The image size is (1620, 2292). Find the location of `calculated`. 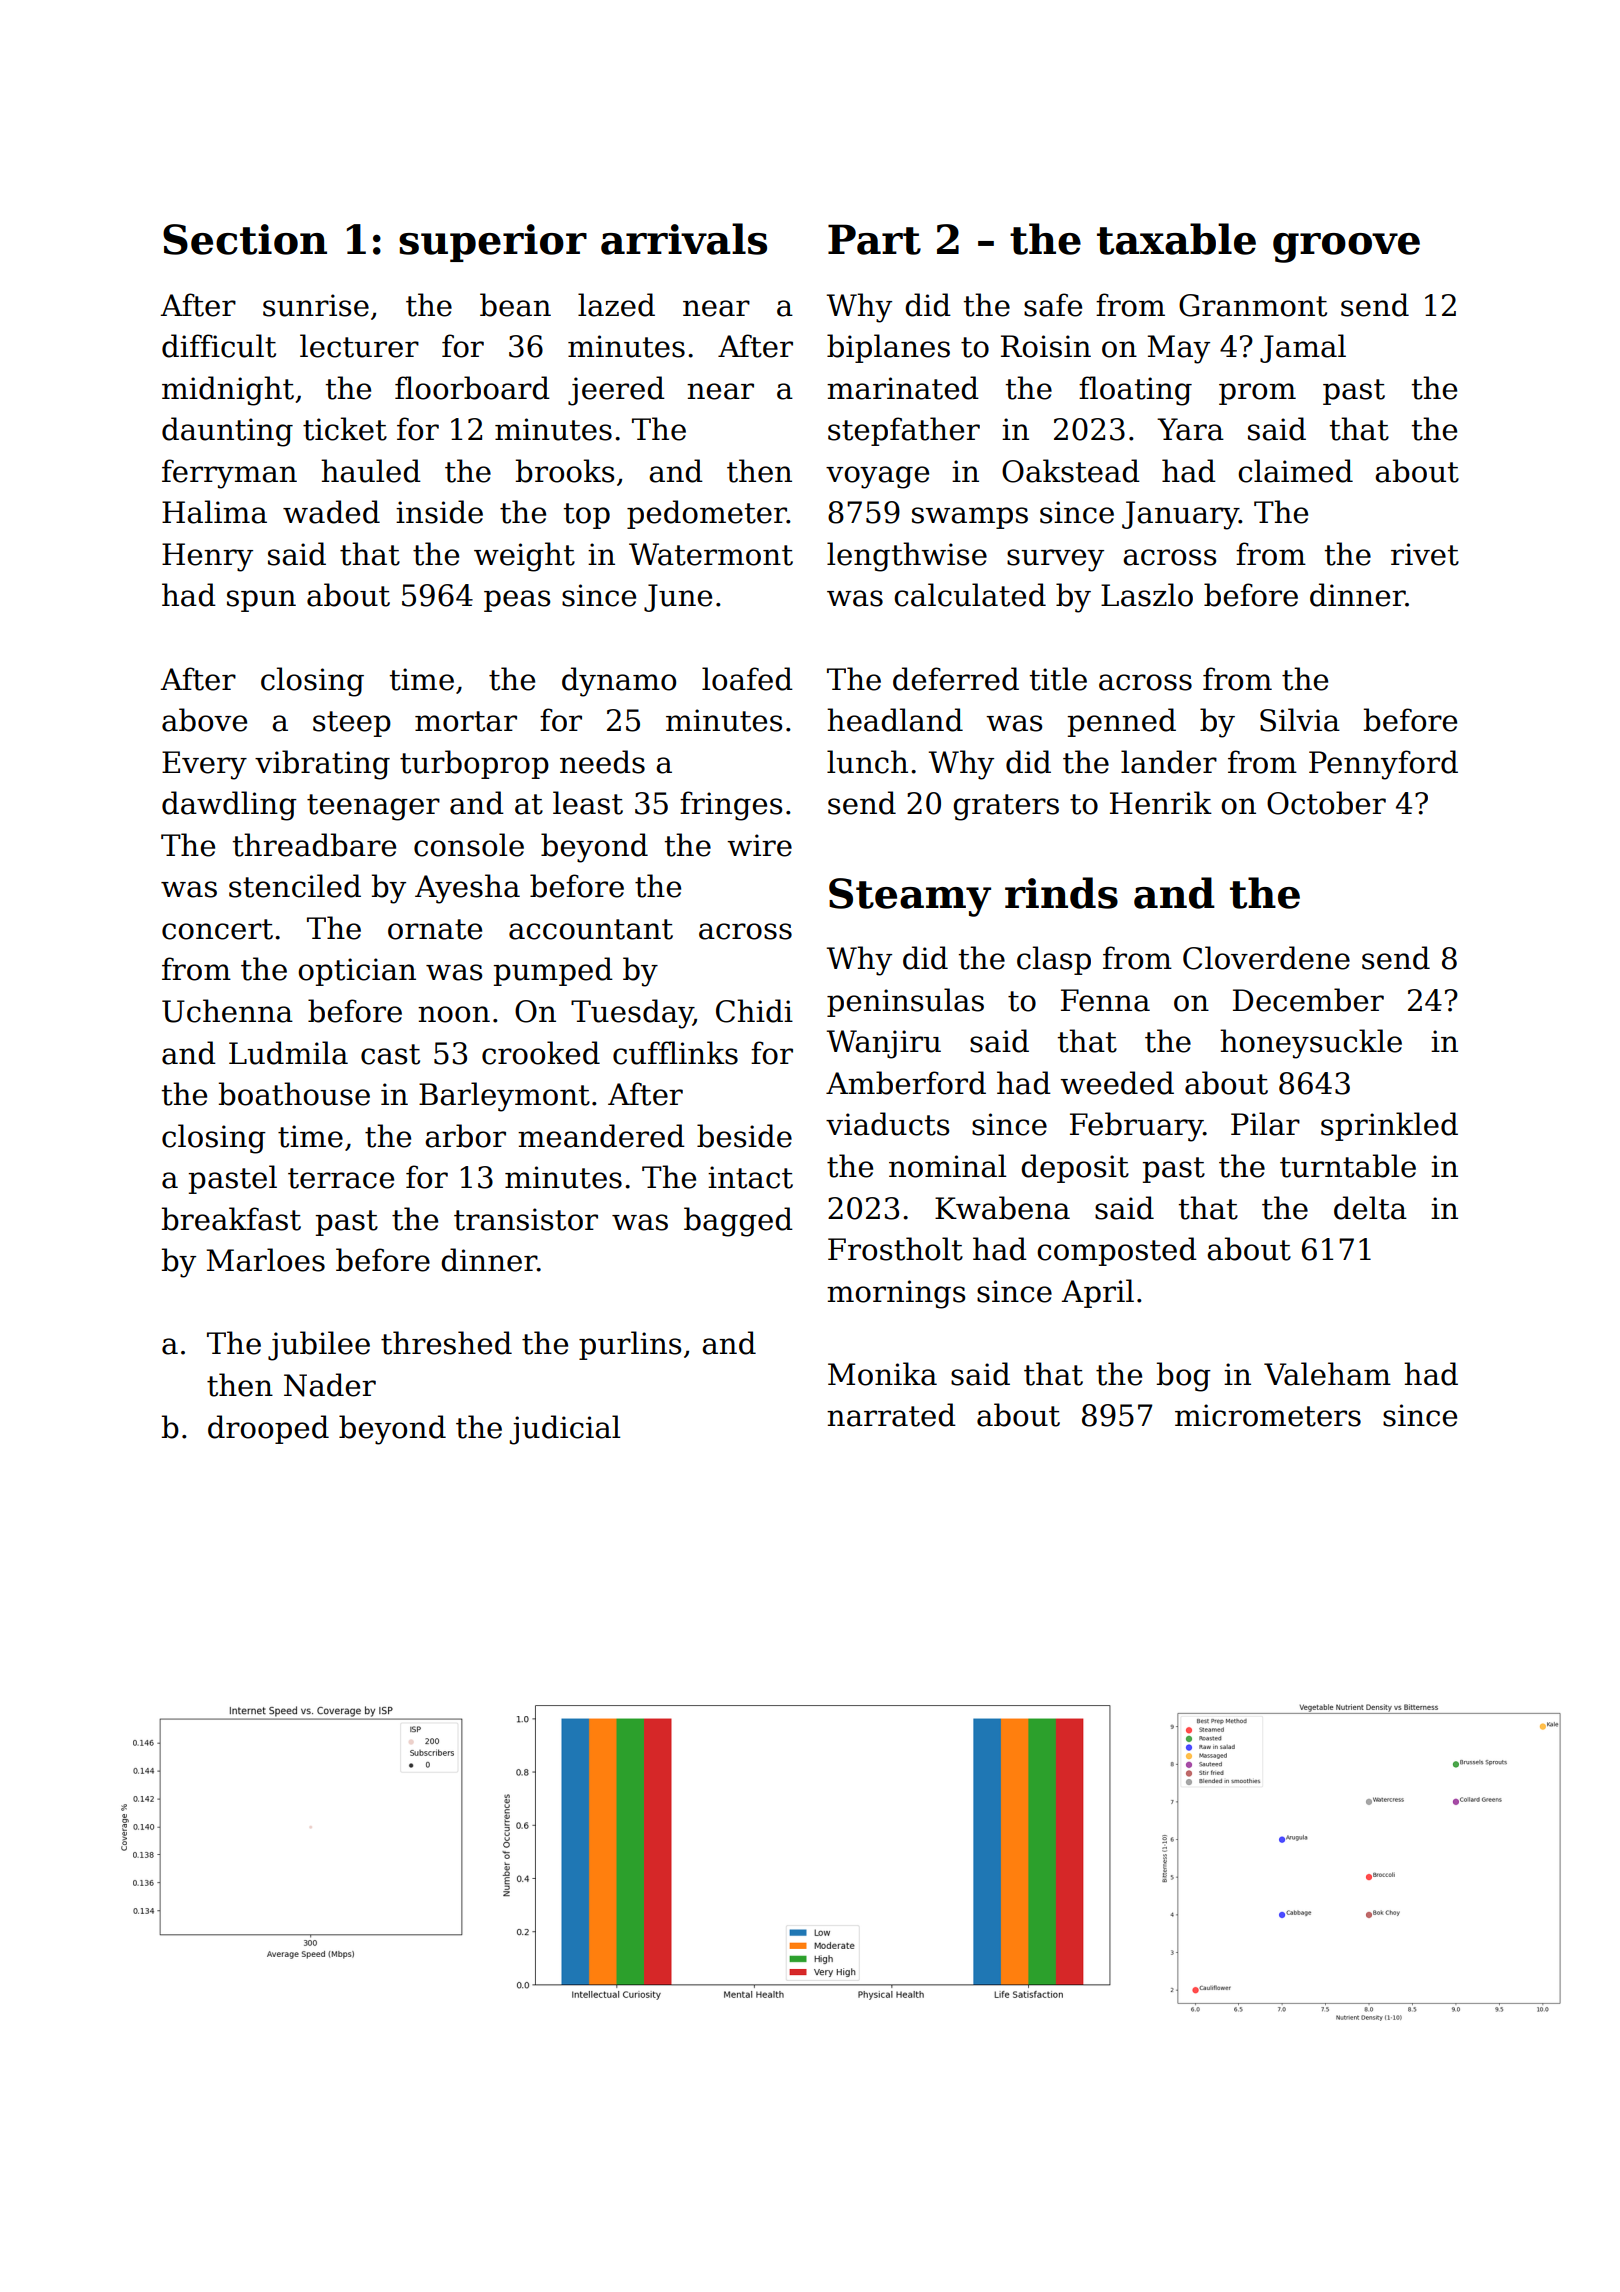

calculated is located at coordinates (970, 595).
